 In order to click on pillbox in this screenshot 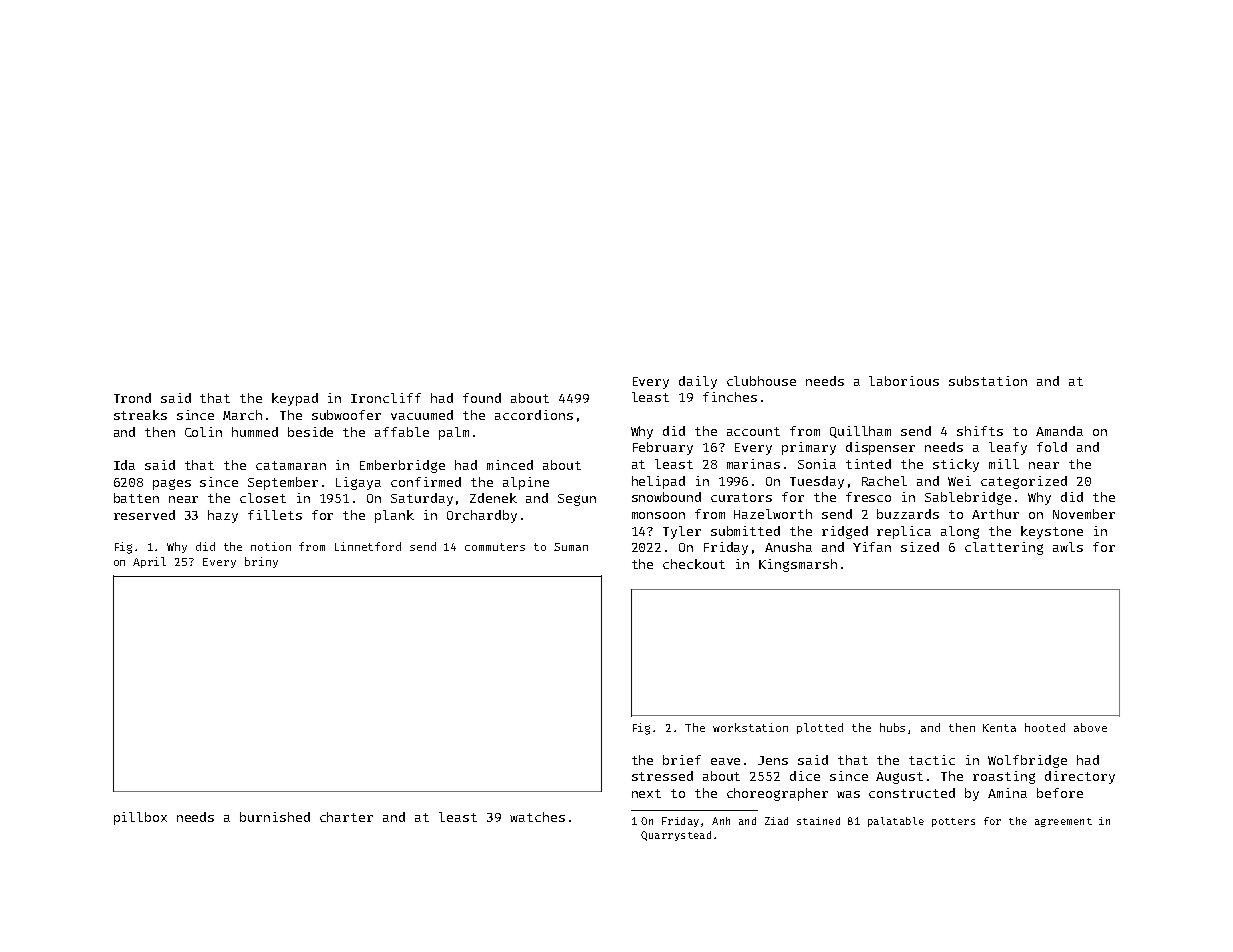, I will do `click(140, 818)`.
